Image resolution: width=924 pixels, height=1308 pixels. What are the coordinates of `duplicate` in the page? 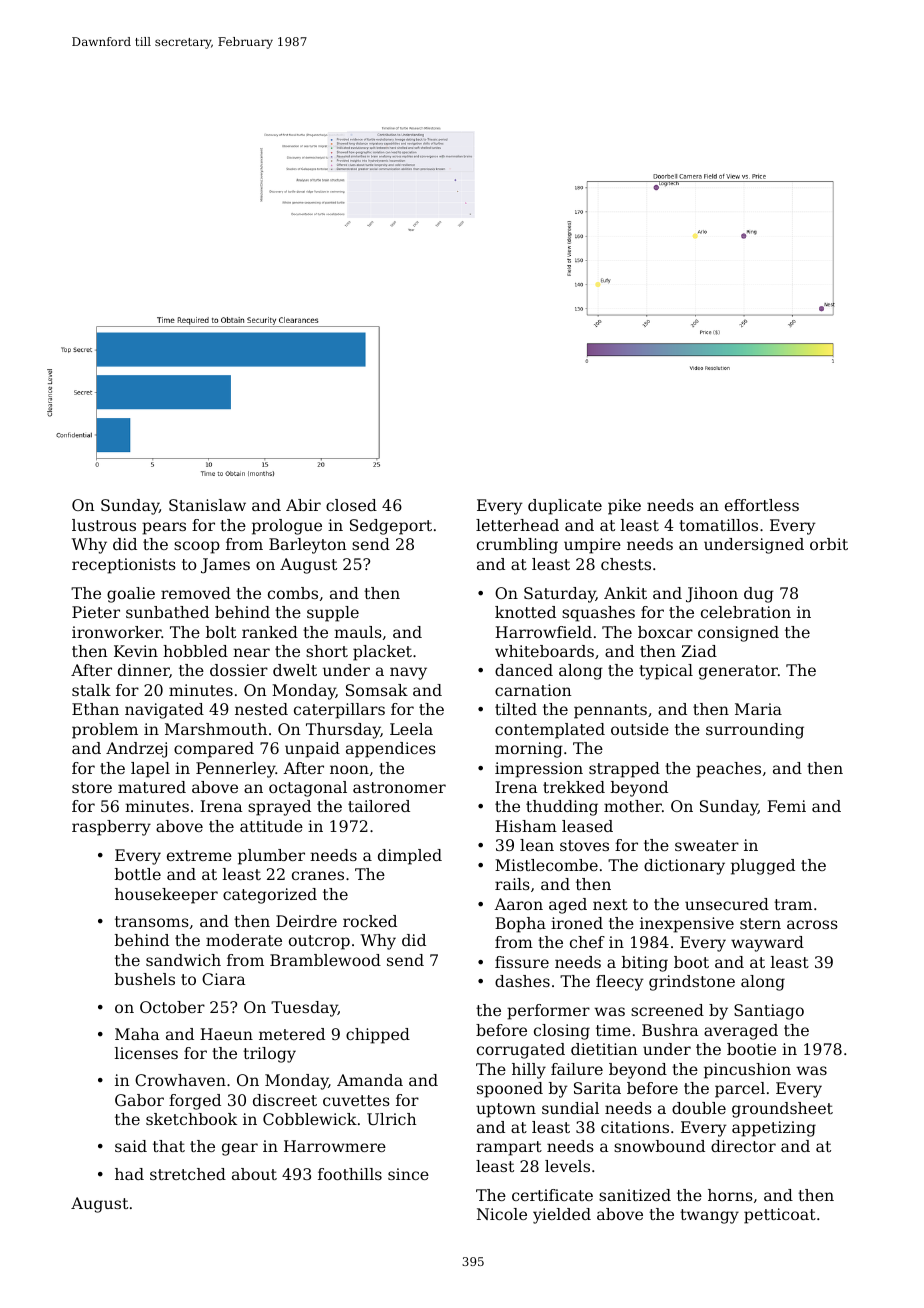 It's located at (565, 507).
